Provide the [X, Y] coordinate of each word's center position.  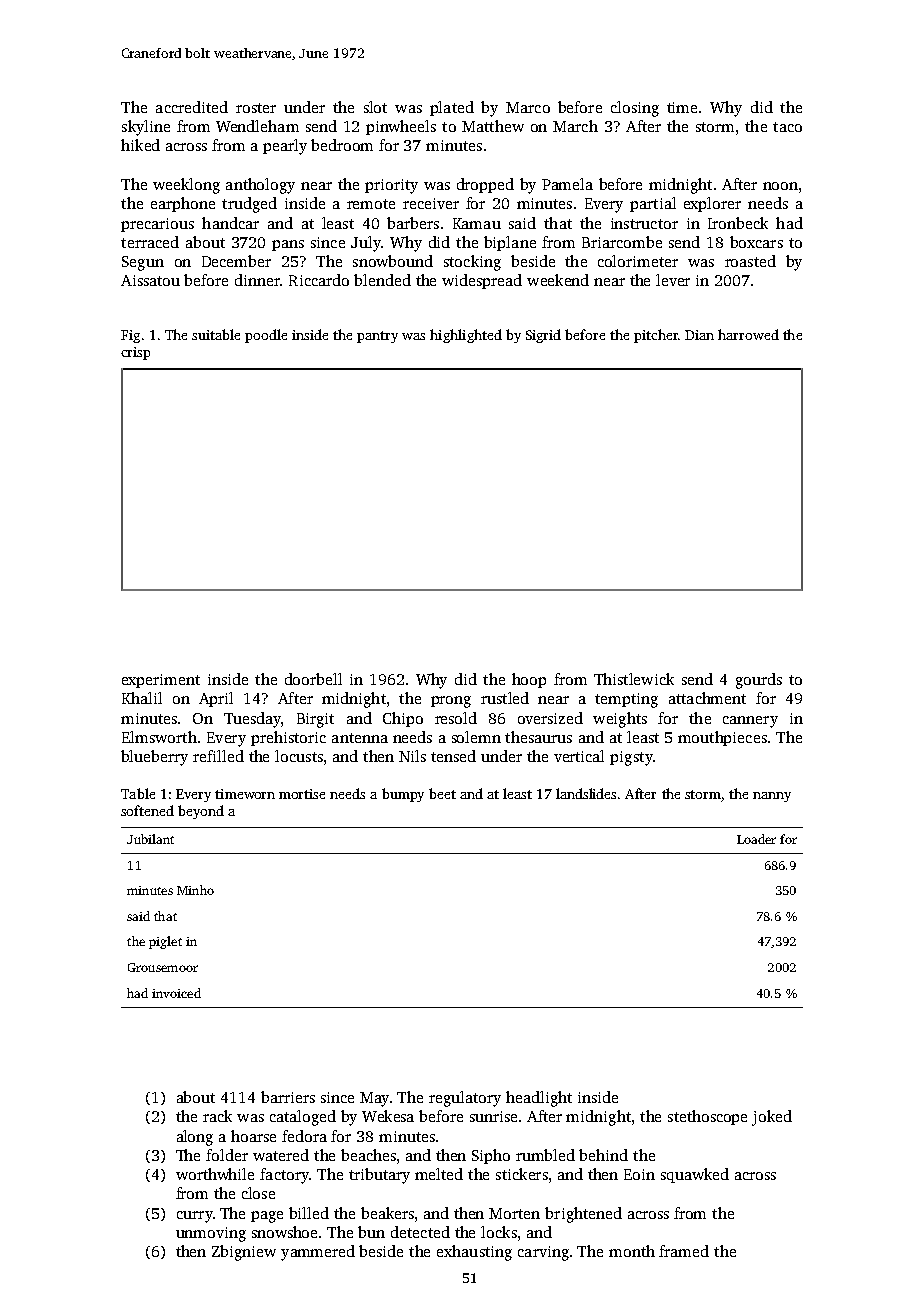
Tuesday [252, 720]
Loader [756, 839]
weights [620, 720]
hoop [529, 680]
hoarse [253, 1136]
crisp [135, 353]
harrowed [748, 334]
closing [635, 109]
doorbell [313, 679]
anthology [260, 186]
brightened [583, 1215]
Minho [195, 890]
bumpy [403, 795]
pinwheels [401, 127]
